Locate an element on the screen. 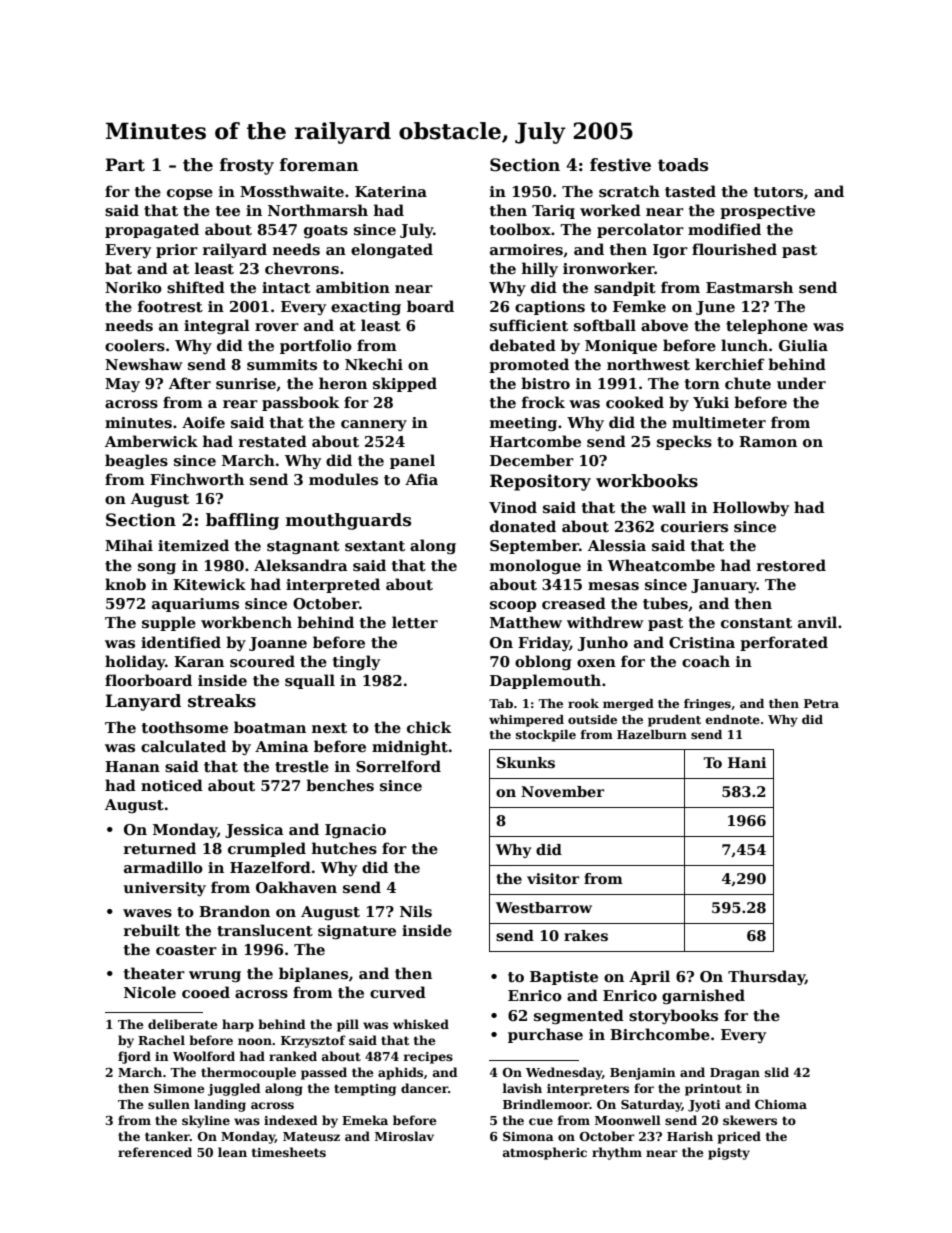  returned is located at coordinates (160, 848).
